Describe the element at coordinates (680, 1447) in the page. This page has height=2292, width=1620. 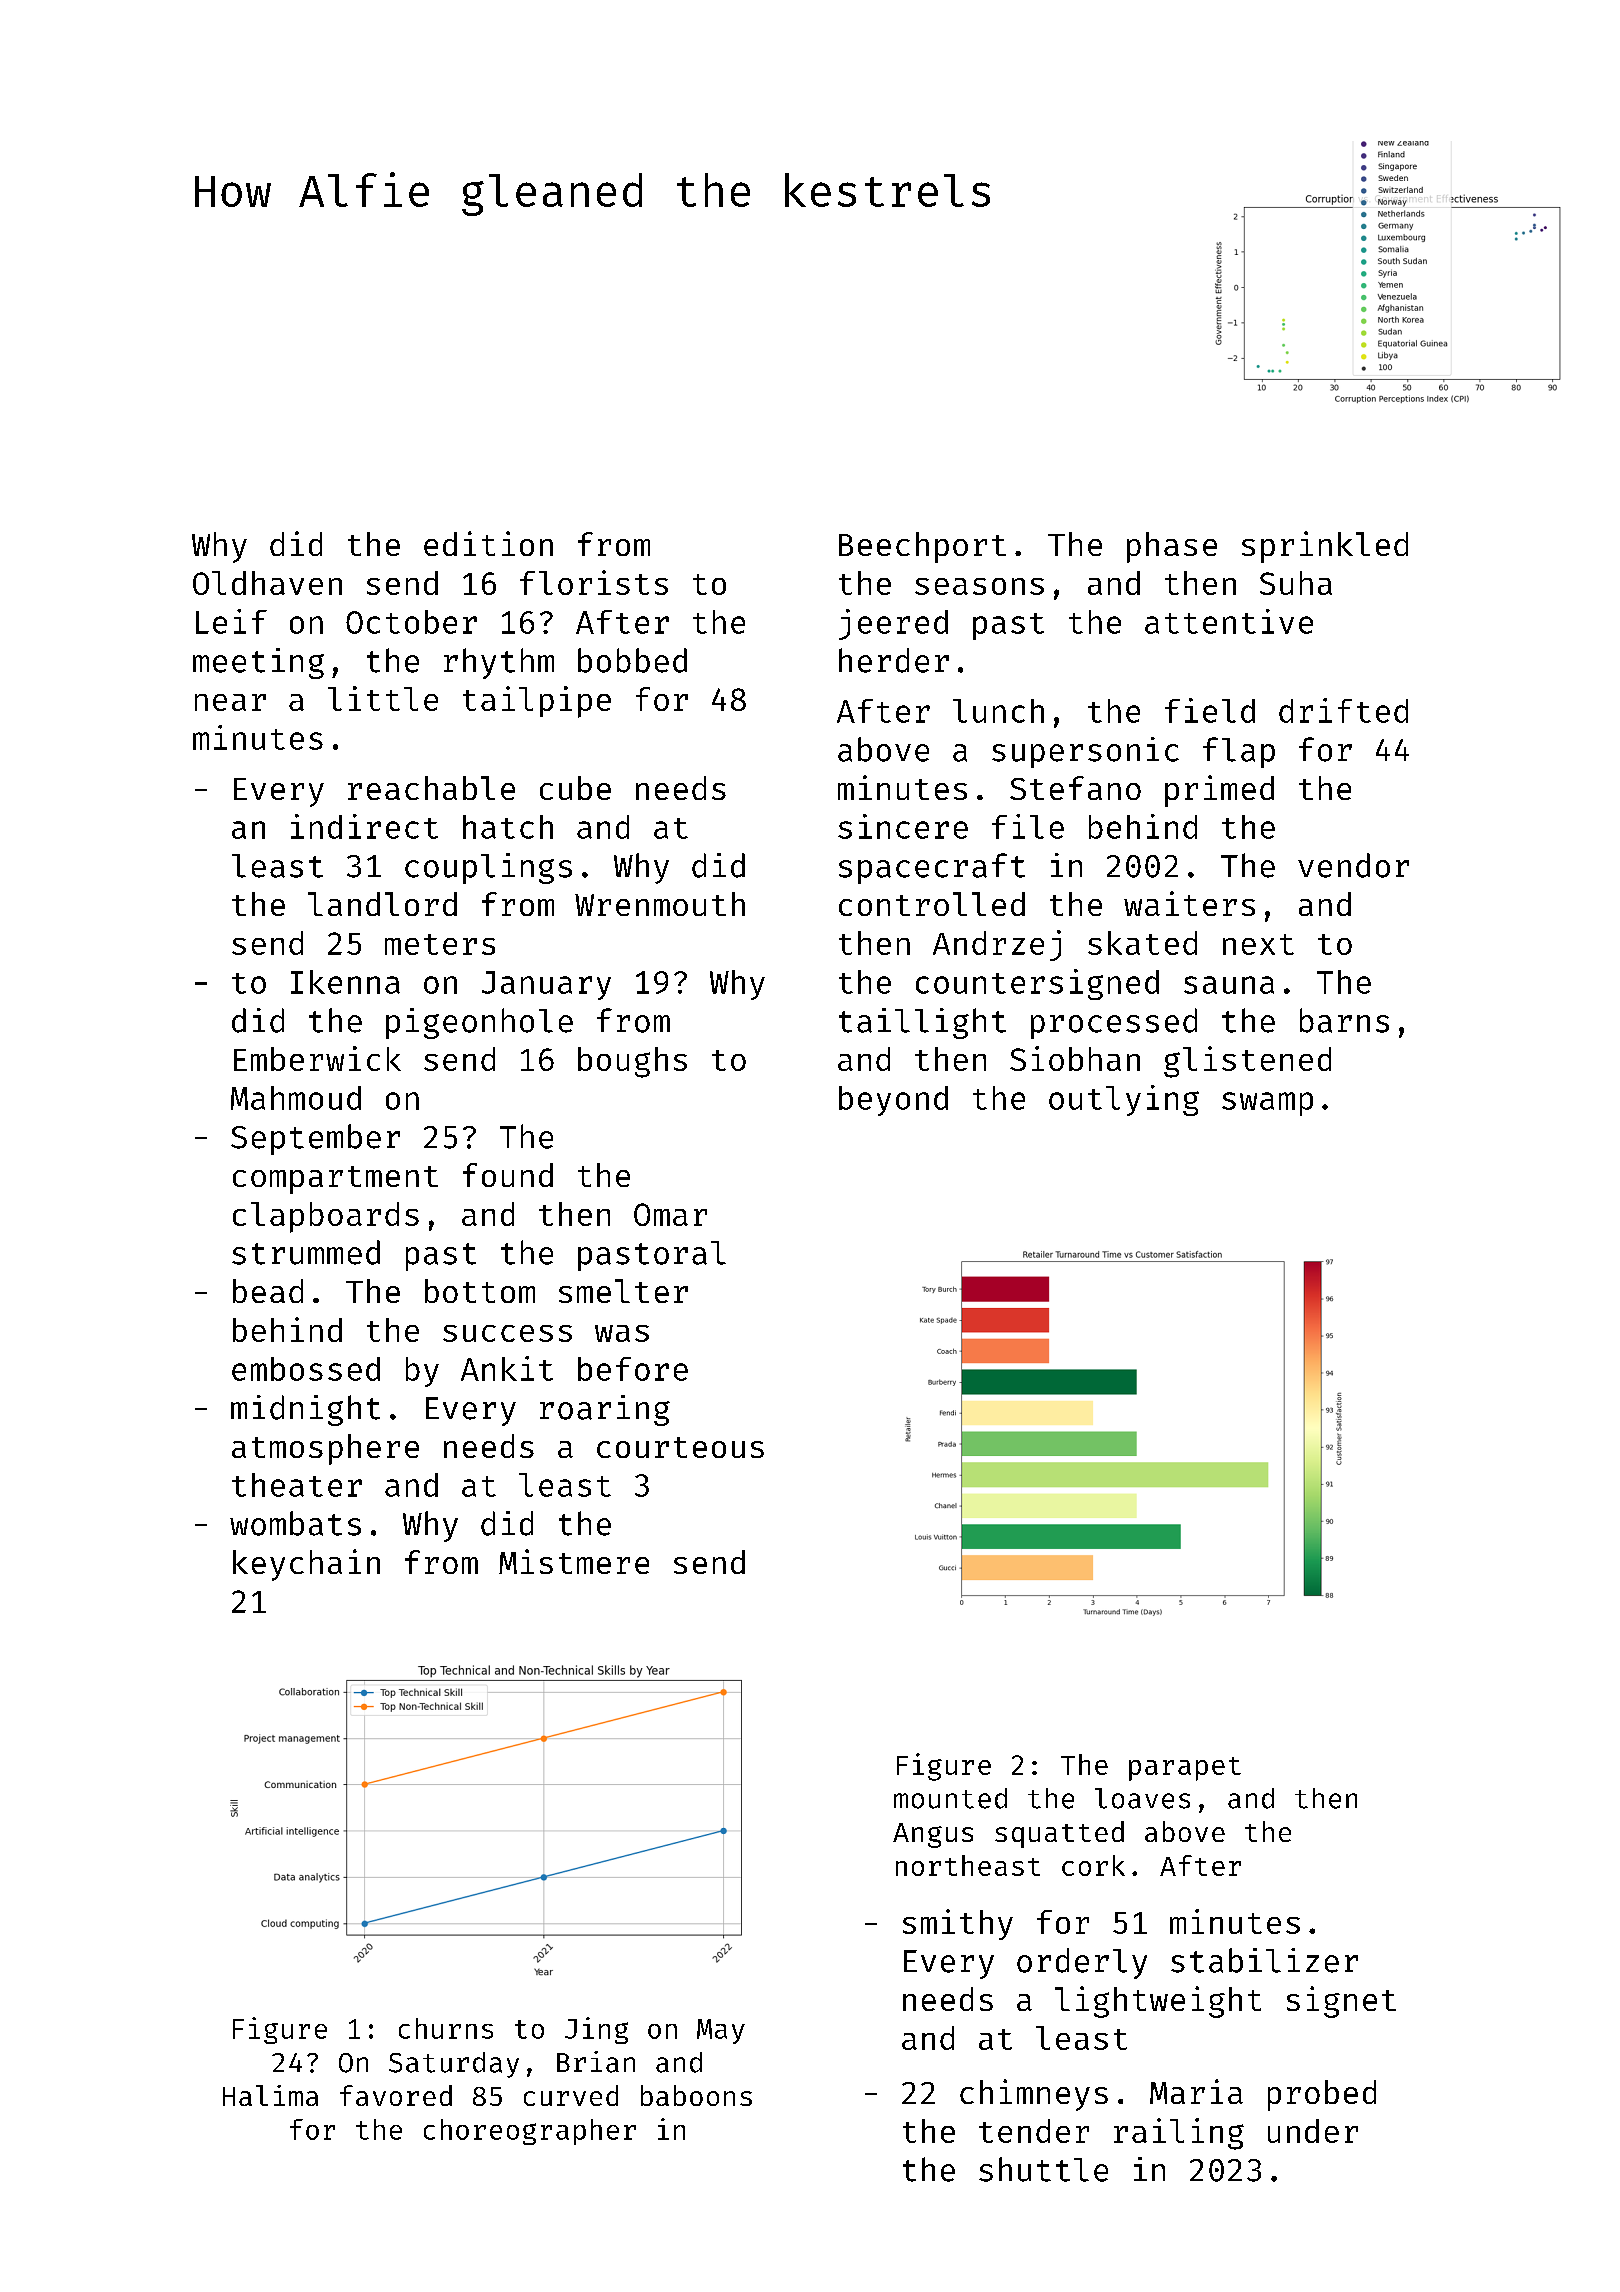
I see `courteous` at that location.
